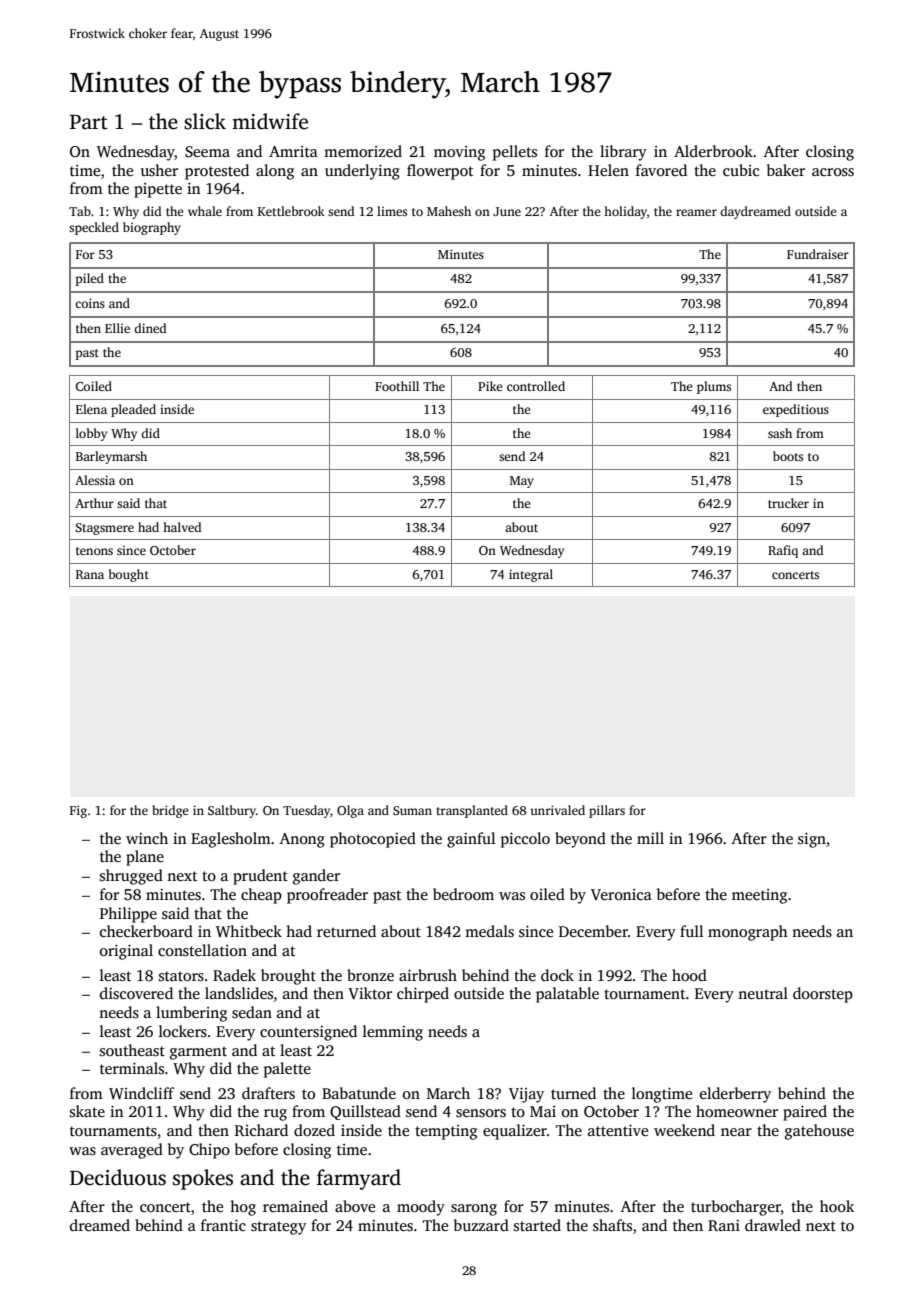 The width and height of the page is (924, 1314). I want to click on elderberry, so click(735, 1095).
